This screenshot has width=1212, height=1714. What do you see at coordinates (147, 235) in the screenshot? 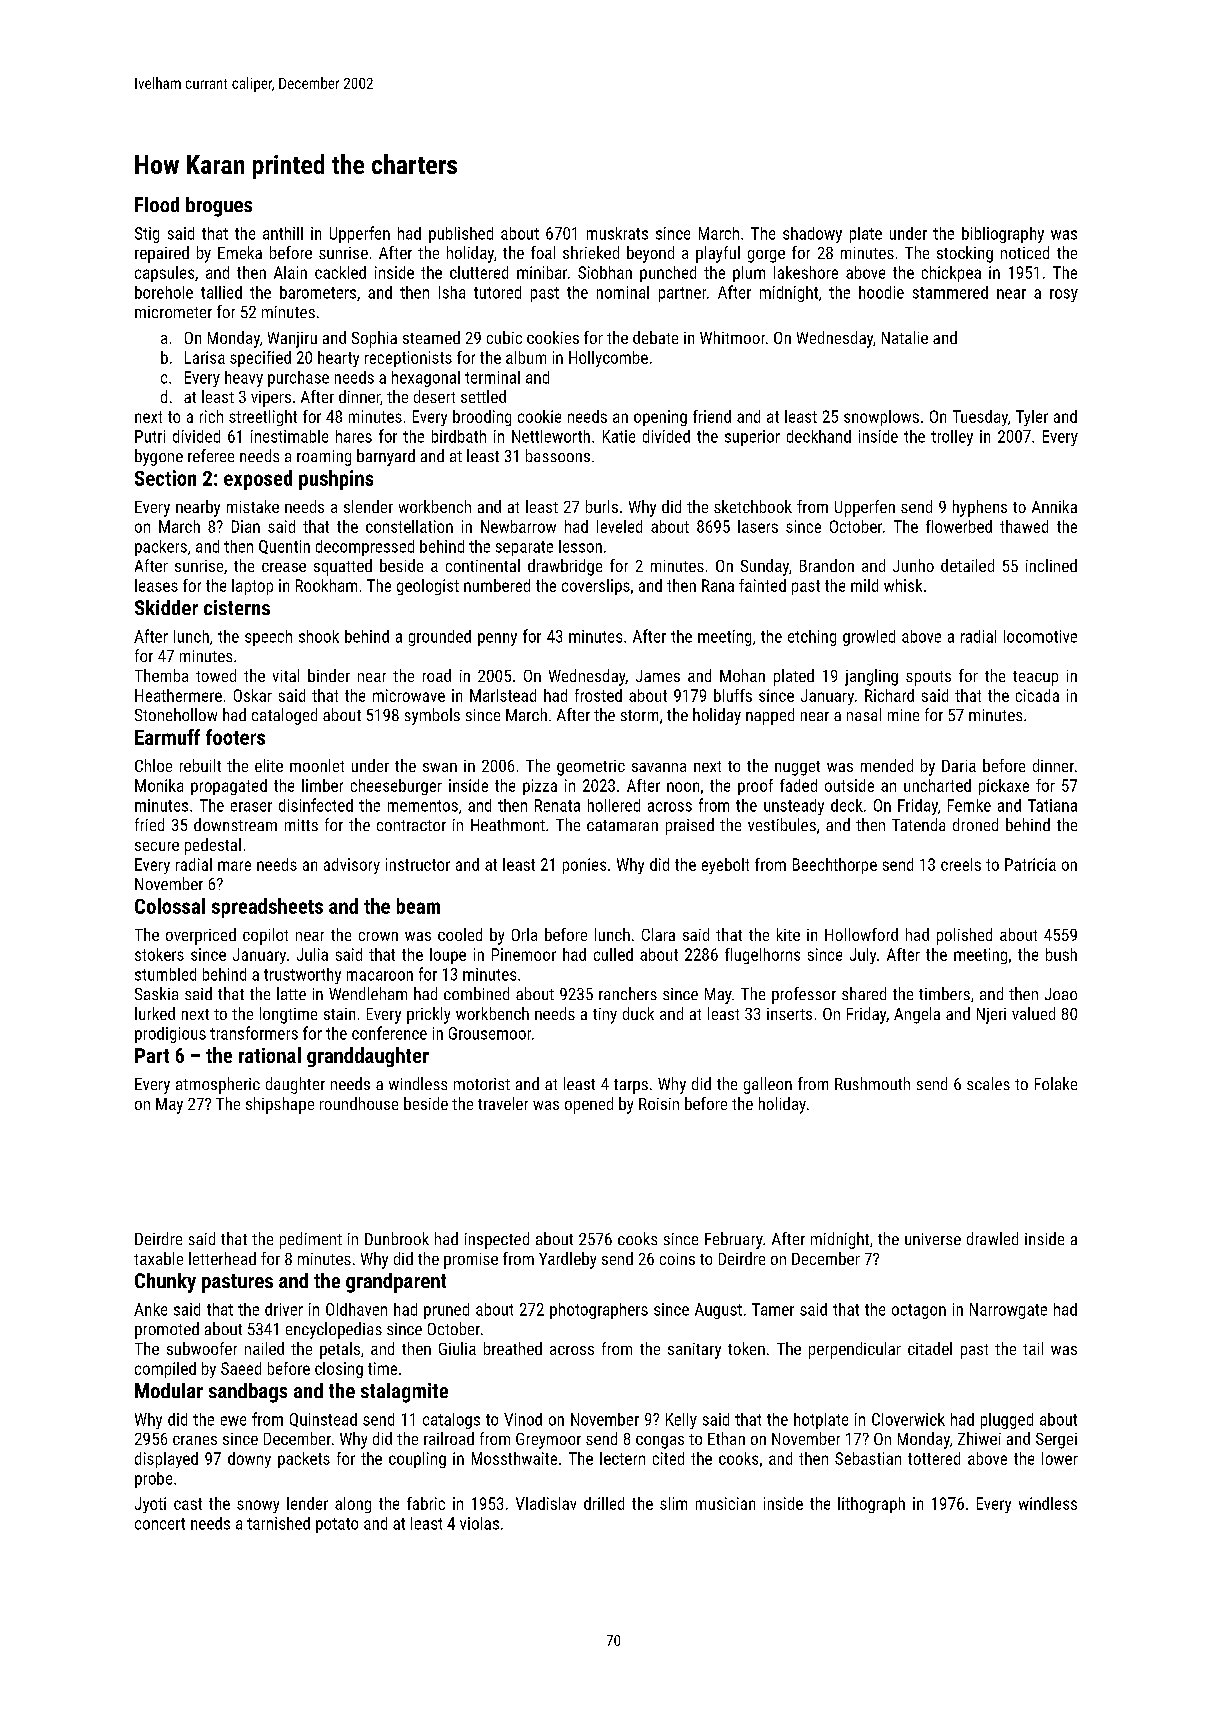
I see `Stig` at bounding box center [147, 235].
